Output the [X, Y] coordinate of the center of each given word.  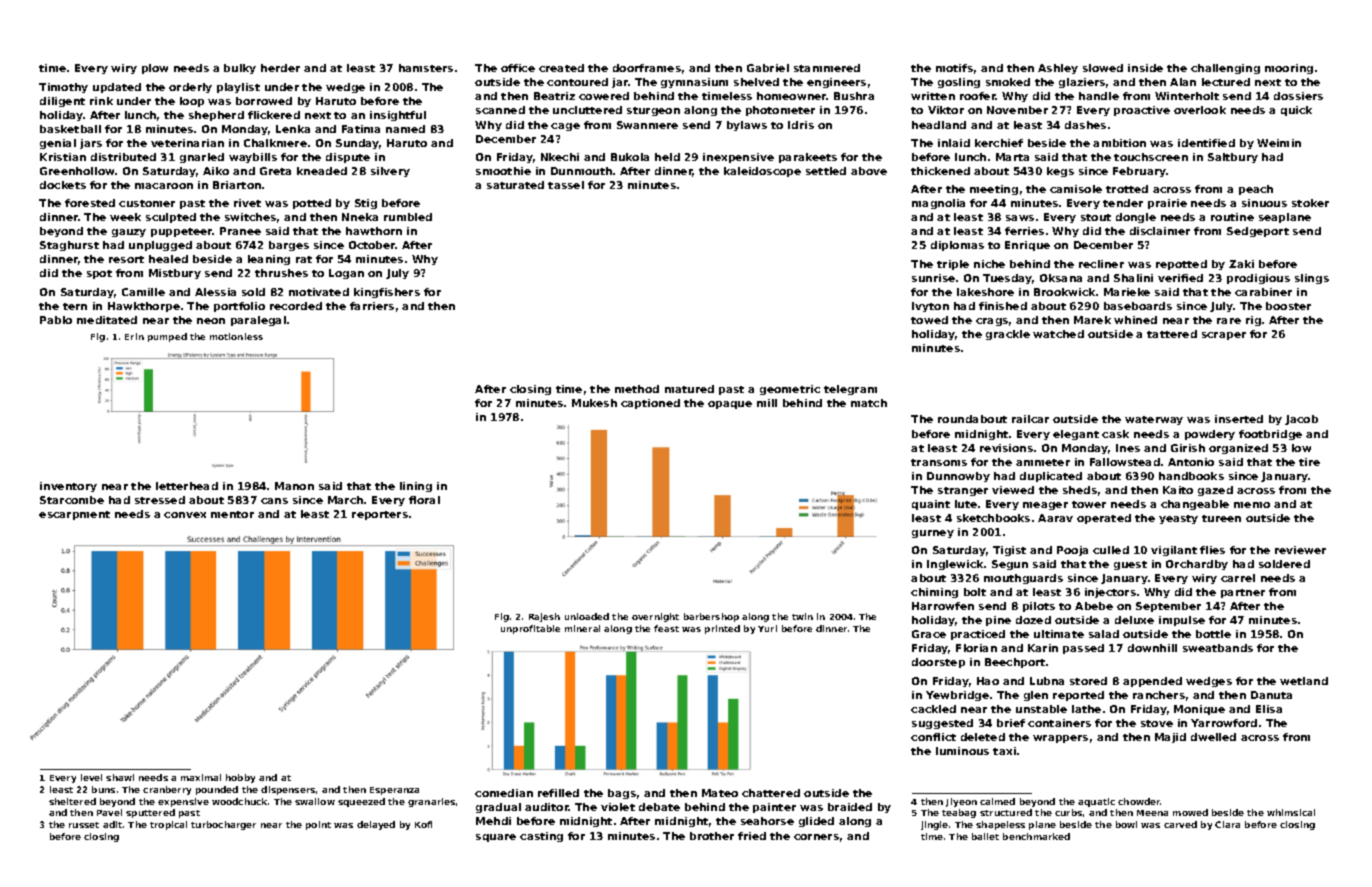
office [518, 68]
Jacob [1301, 420]
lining [416, 487]
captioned [650, 404]
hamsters [426, 68]
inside [1145, 68]
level [91, 777]
